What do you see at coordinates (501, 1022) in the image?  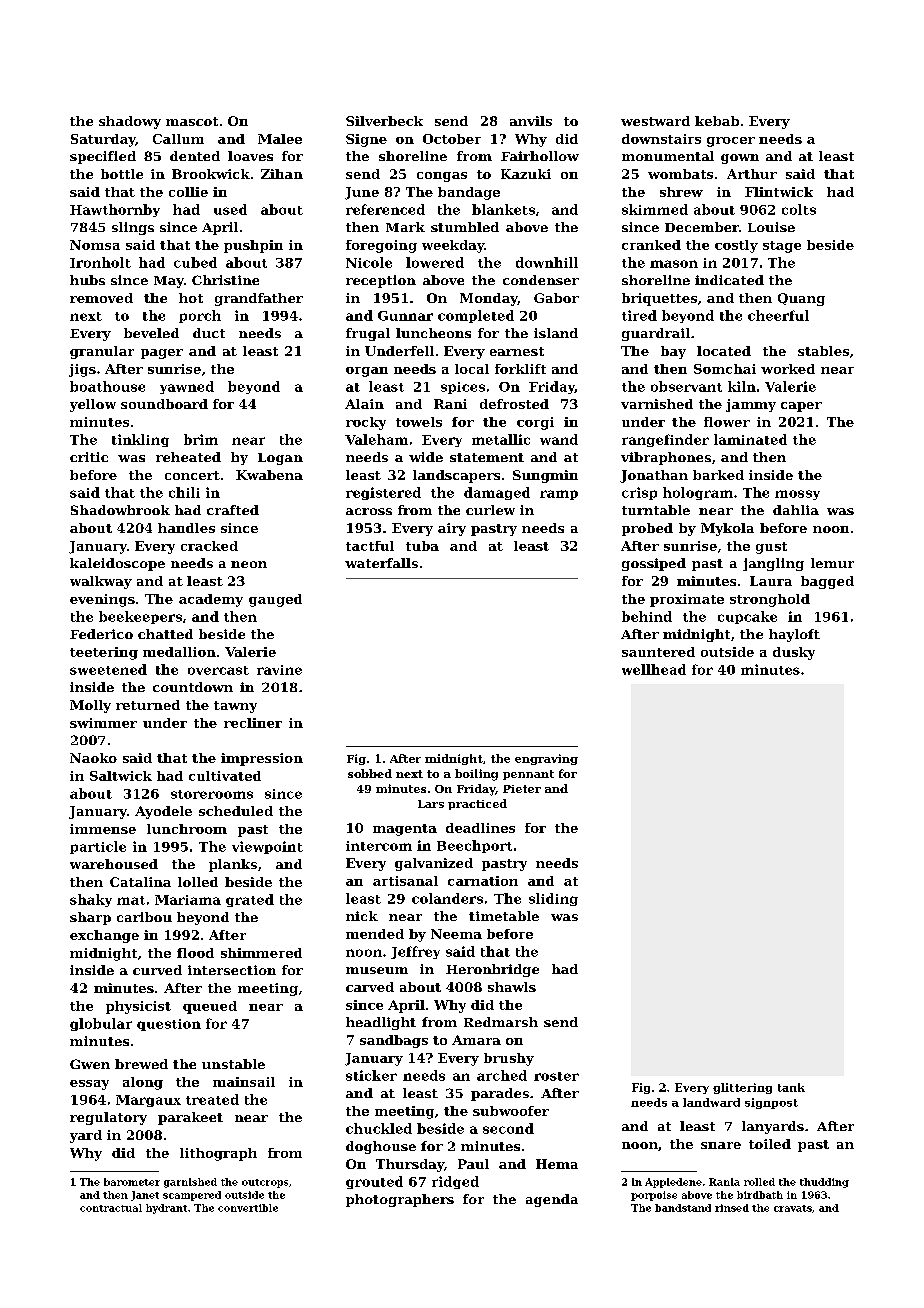 I see `Redmarsh` at bounding box center [501, 1022].
